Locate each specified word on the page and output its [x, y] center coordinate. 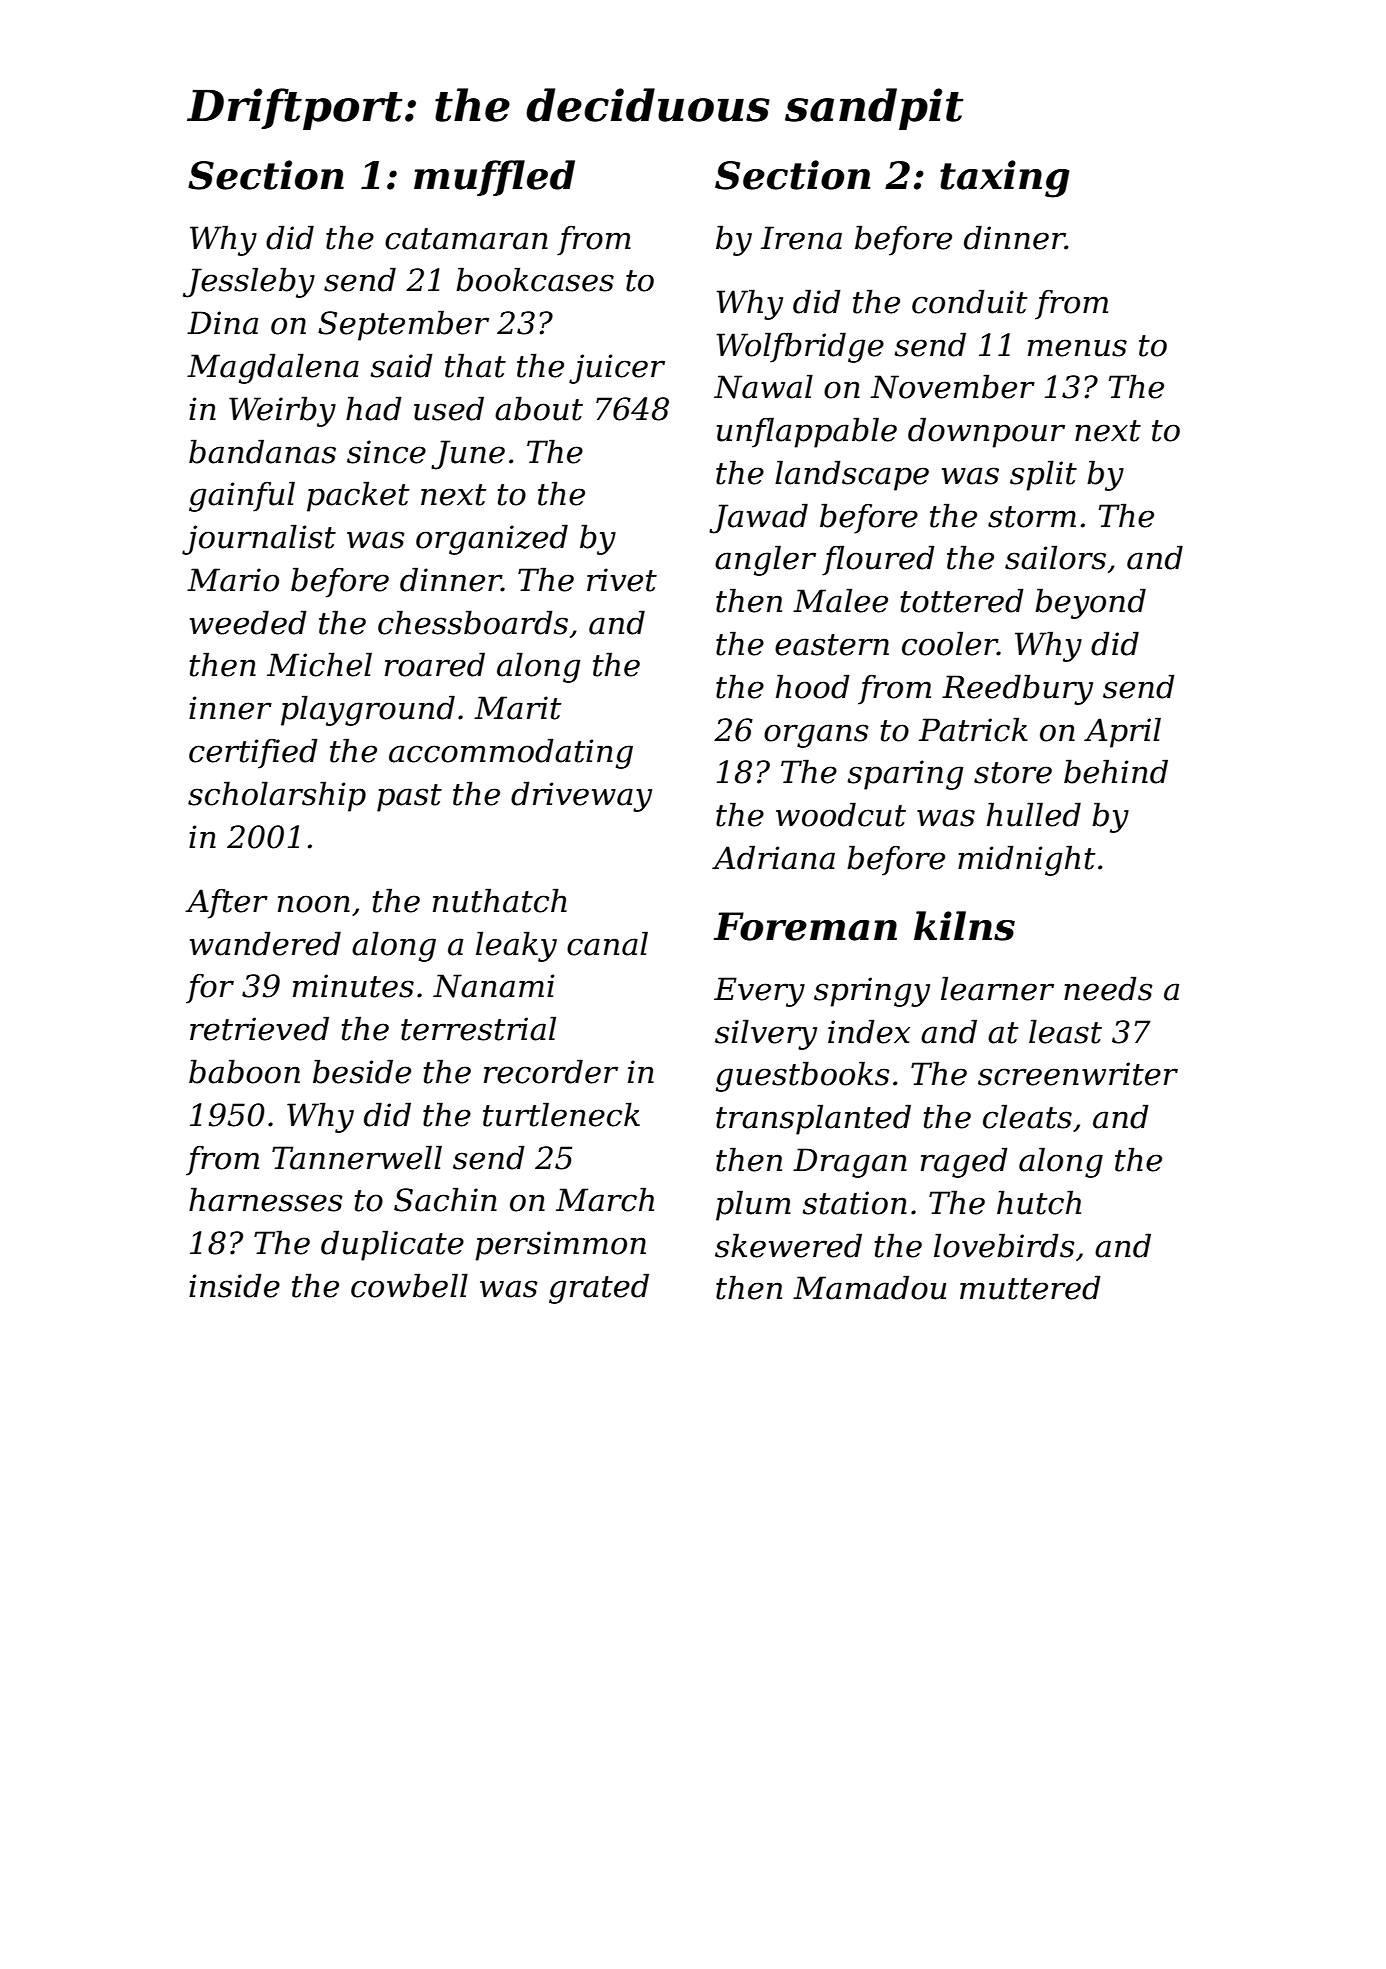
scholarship [277, 796]
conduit [970, 301]
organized [492, 539]
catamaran [466, 239]
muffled [494, 178]
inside [234, 1285]
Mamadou [869, 1287]
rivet [622, 580]
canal [607, 943]
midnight [1027, 860]
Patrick [973, 729]
